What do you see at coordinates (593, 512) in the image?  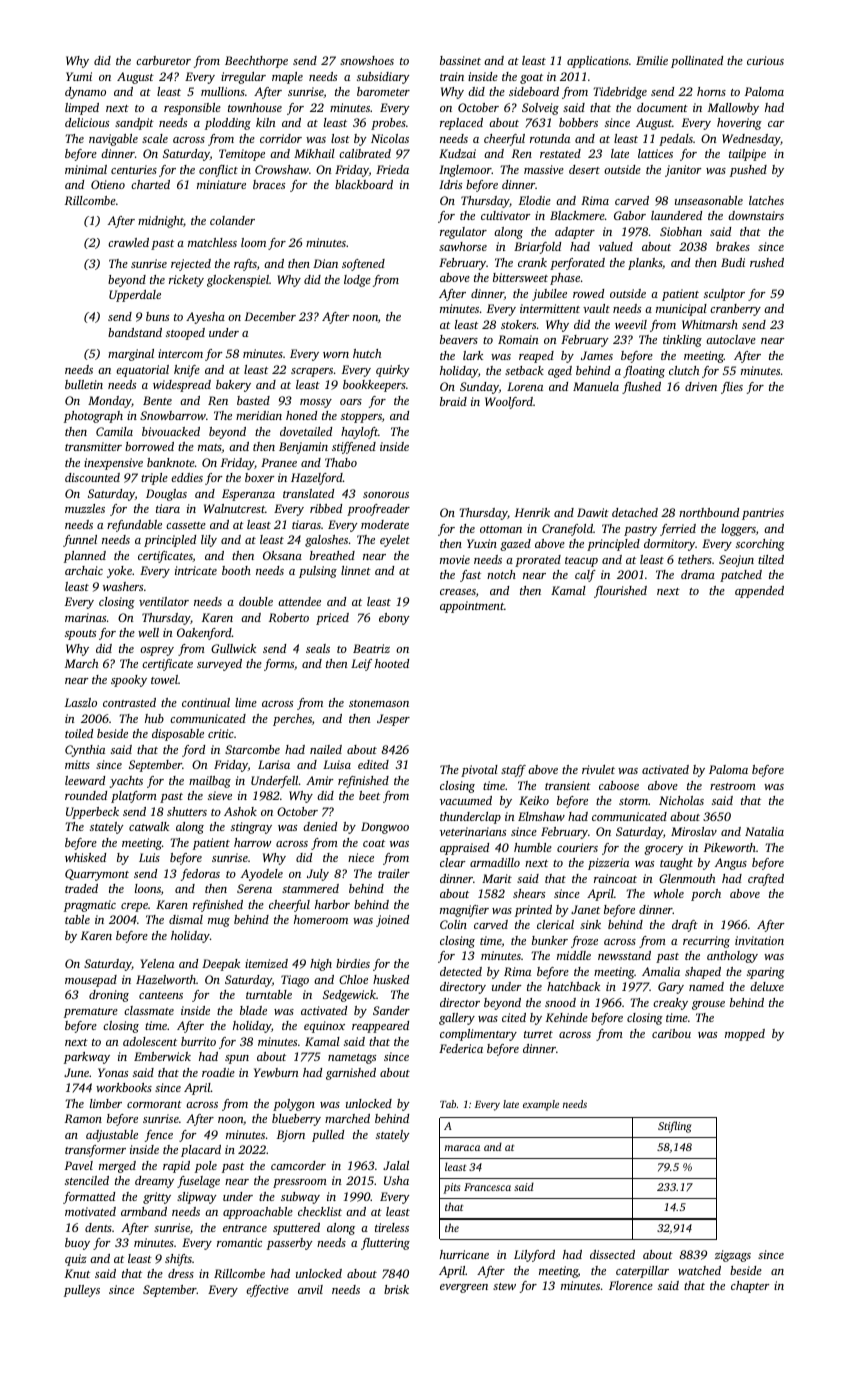 I see `Dawit` at bounding box center [593, 512].
